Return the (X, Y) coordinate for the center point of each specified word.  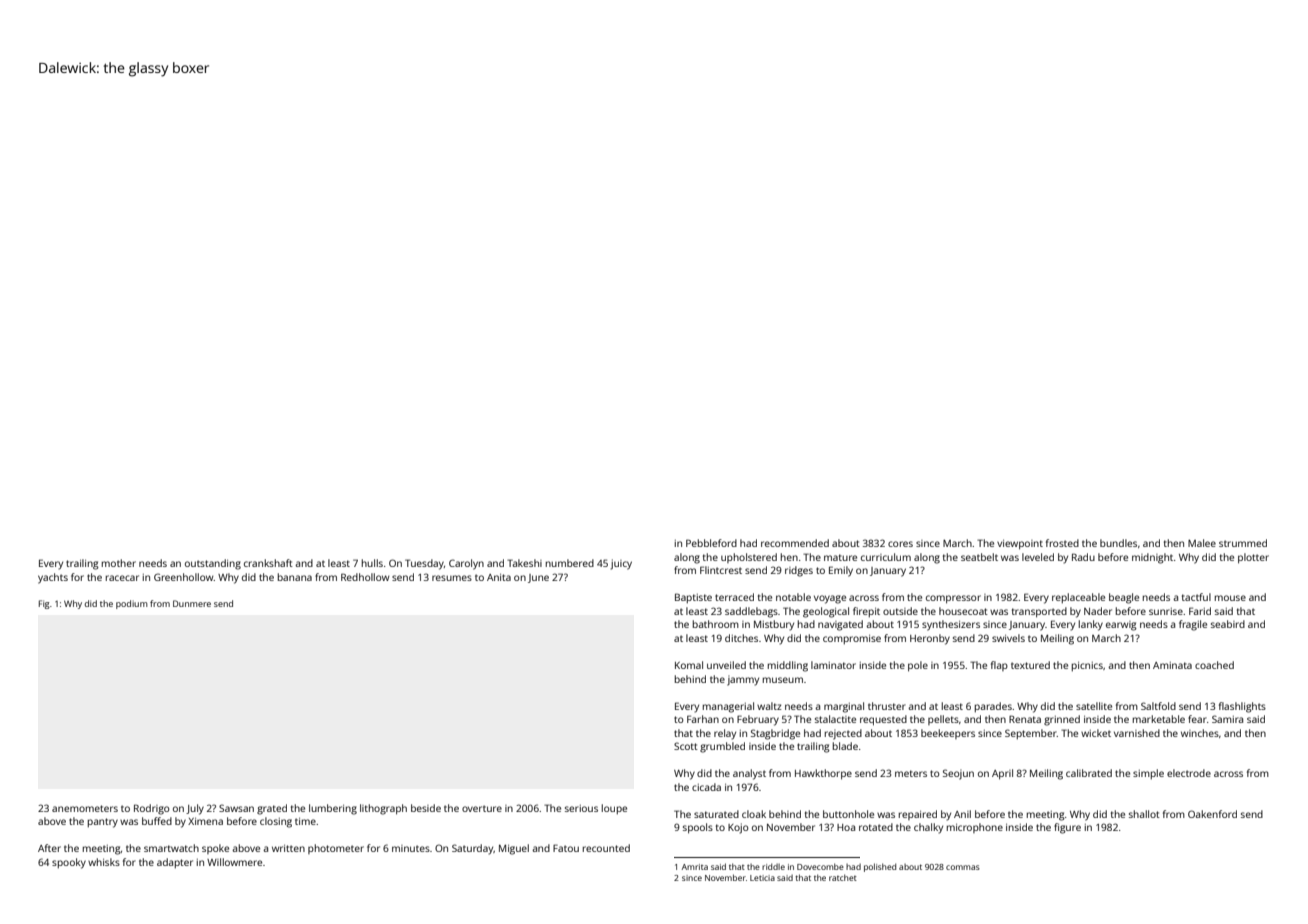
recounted (606, 848)
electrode (1189, 773)
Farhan (703, 719)
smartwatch (171, 848)
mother (119, 563)
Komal (689, 665)
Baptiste (693, 598)
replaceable (1078, 598)
